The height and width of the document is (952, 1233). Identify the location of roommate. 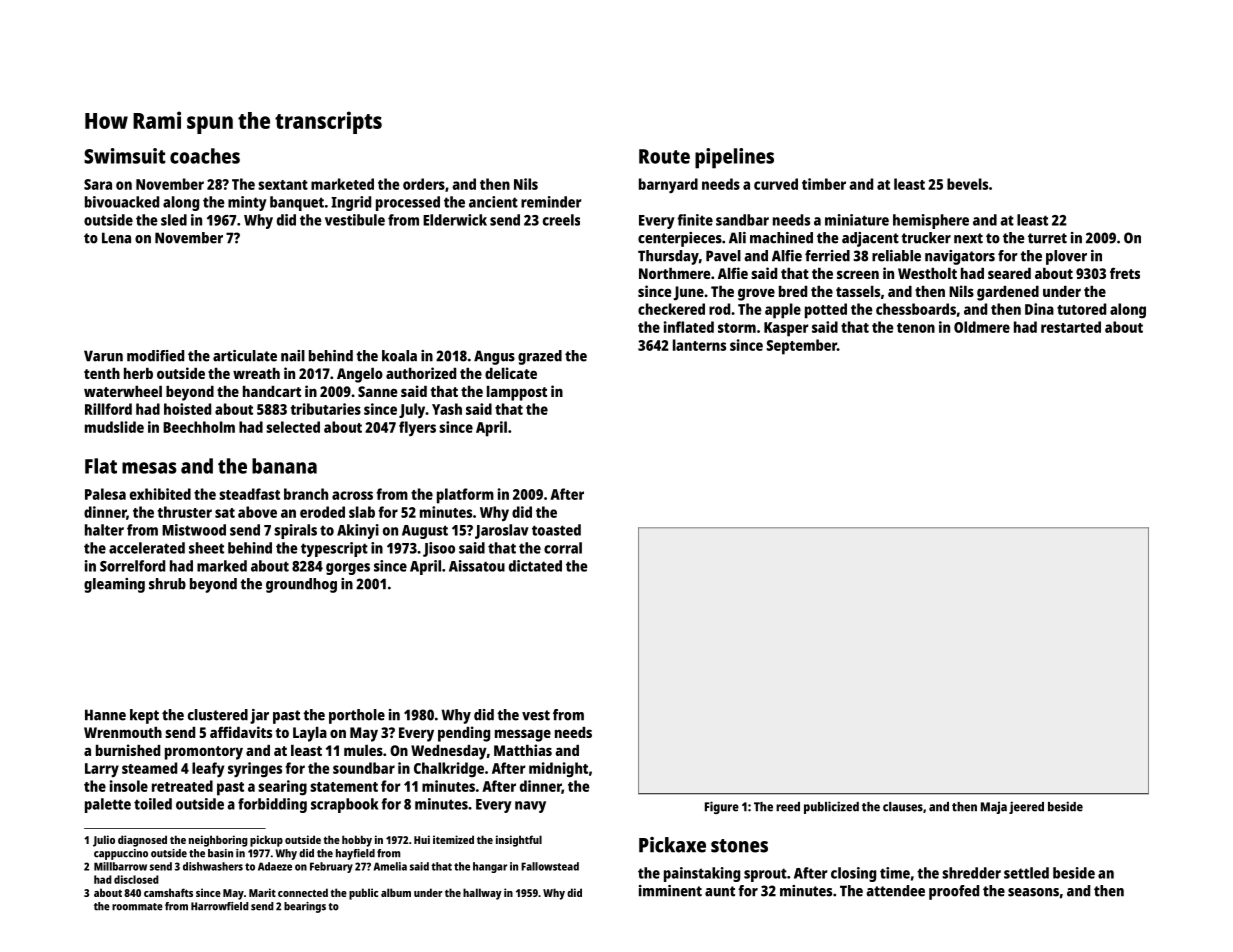
(137, 907).
